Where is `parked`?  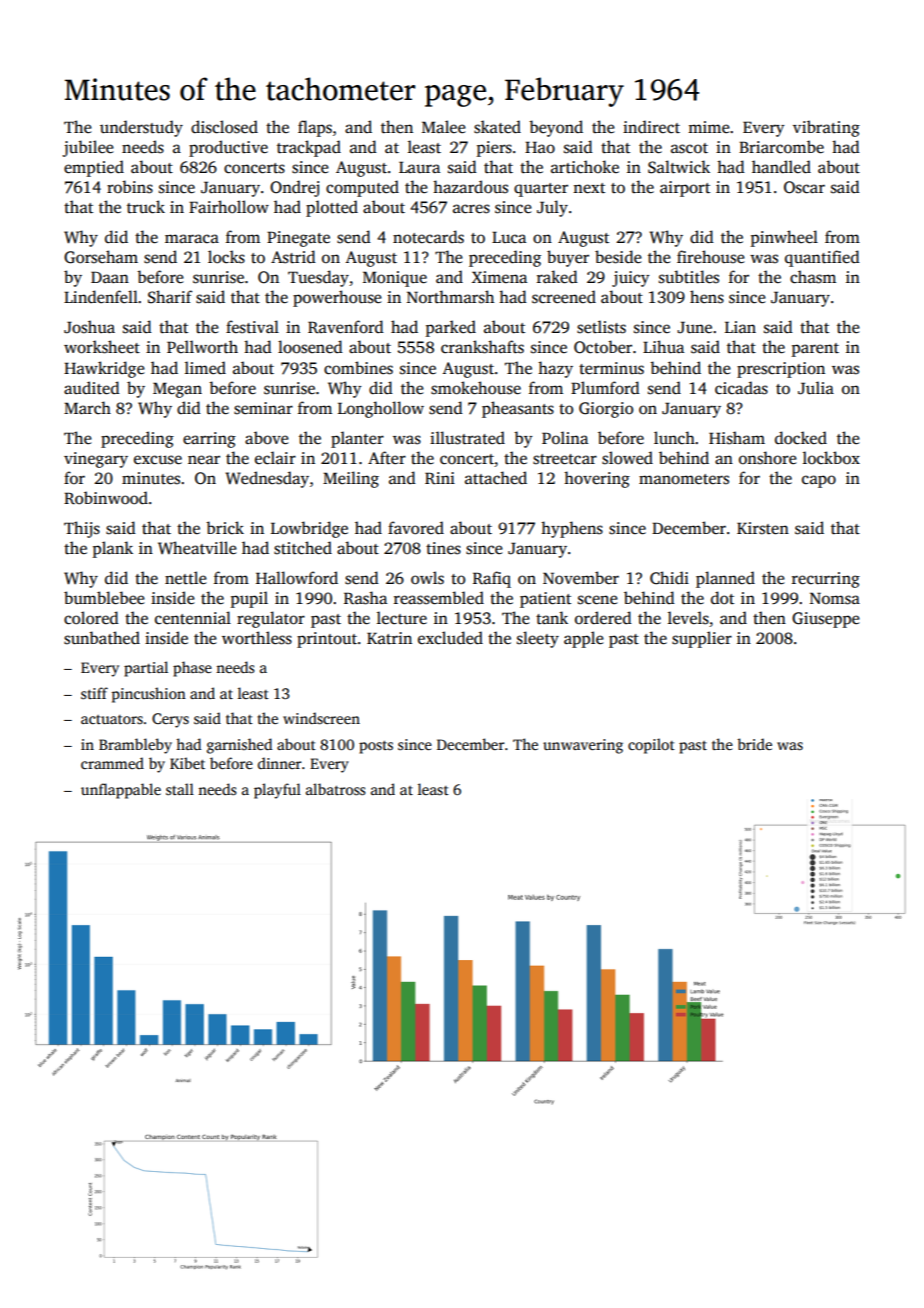 parked is located at coordinates (451, 328).
